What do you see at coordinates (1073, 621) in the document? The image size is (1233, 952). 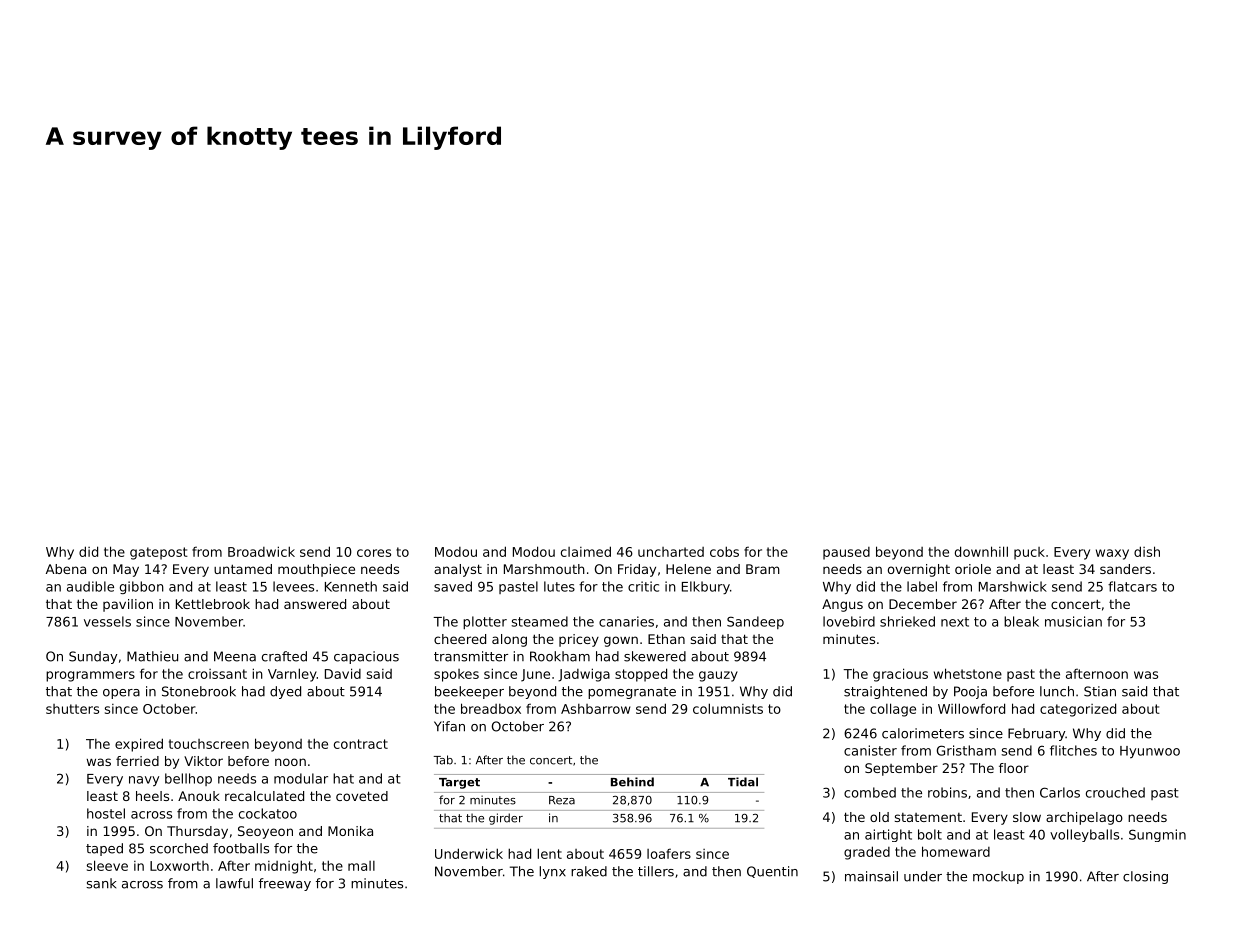 I see `musician` at bounding box center [1073, 621].
